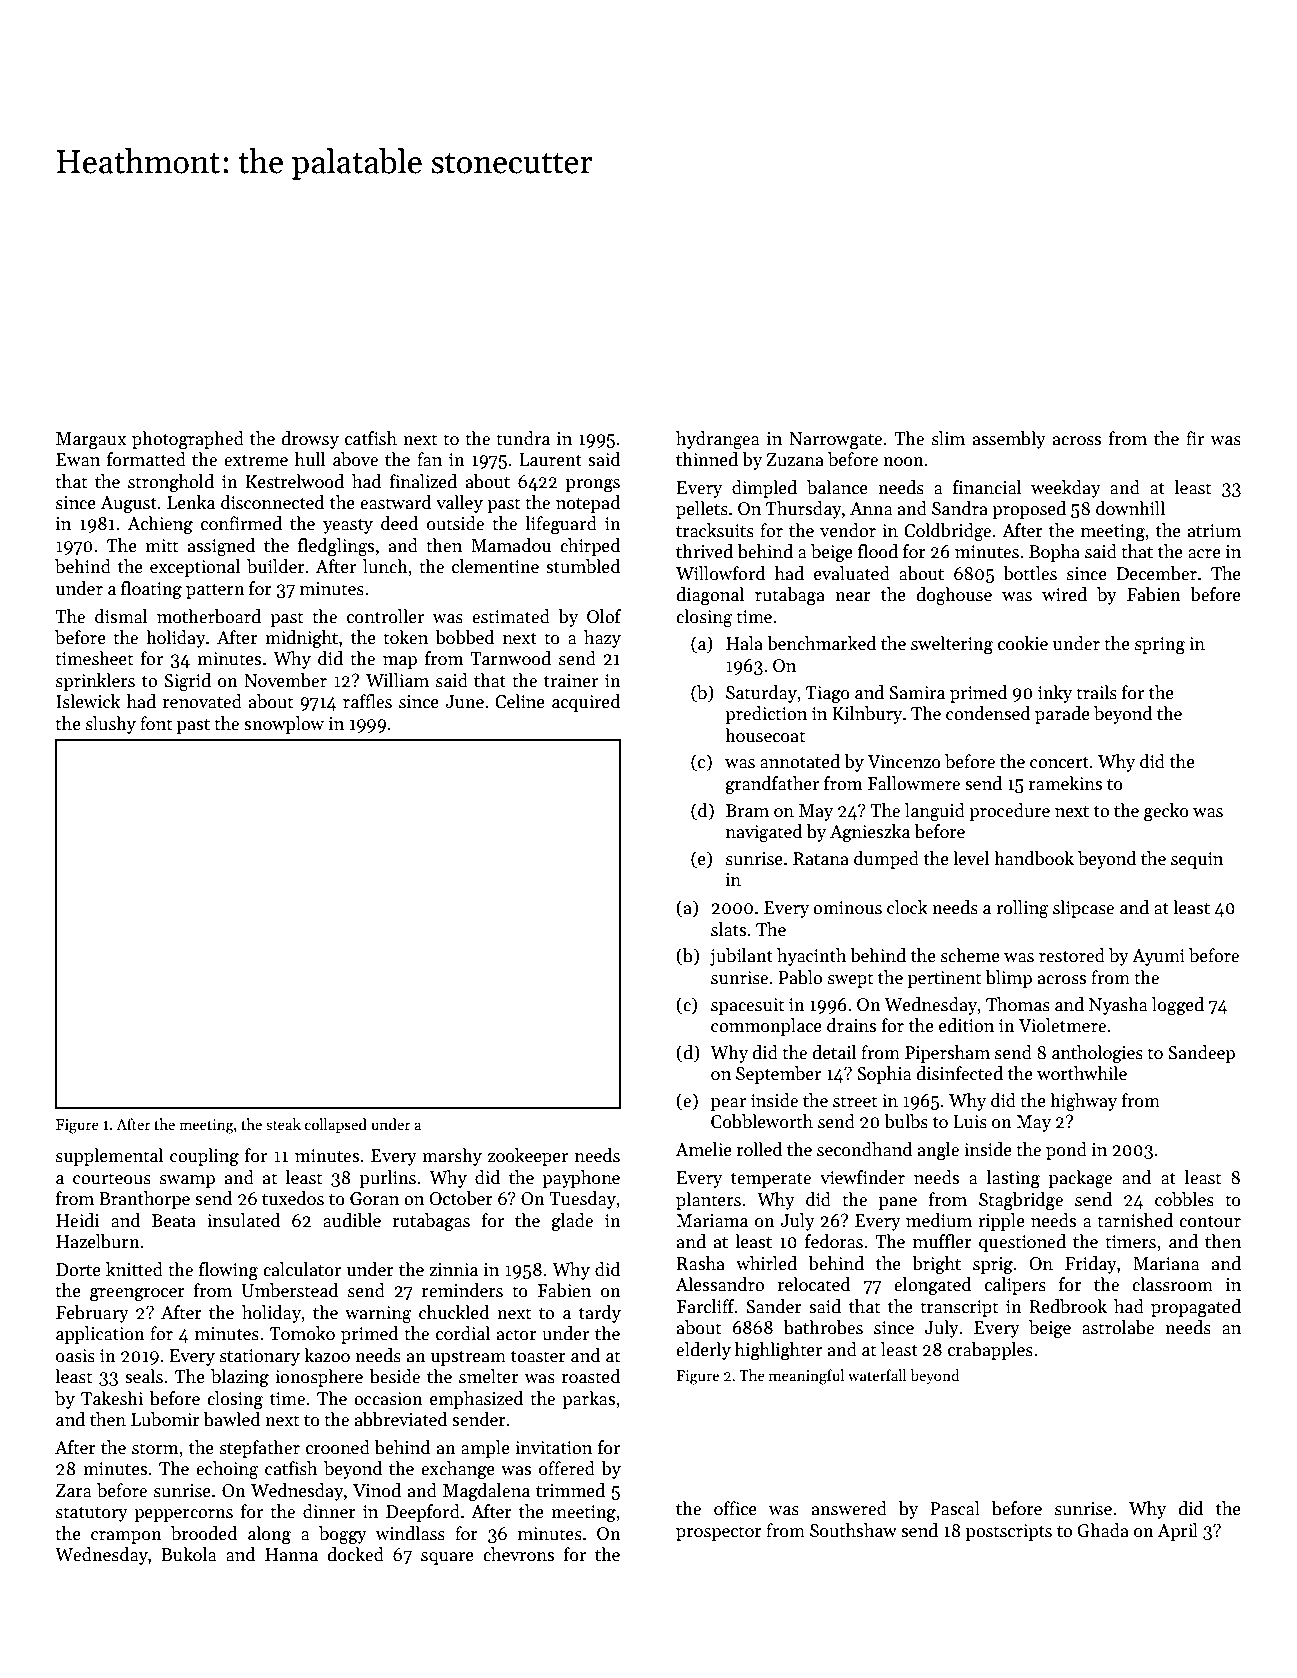 This screenshot has width=1297, height=1678. Describe the element at coordinates (728, 1104) in the screenshot. I see `pear` at that location.
